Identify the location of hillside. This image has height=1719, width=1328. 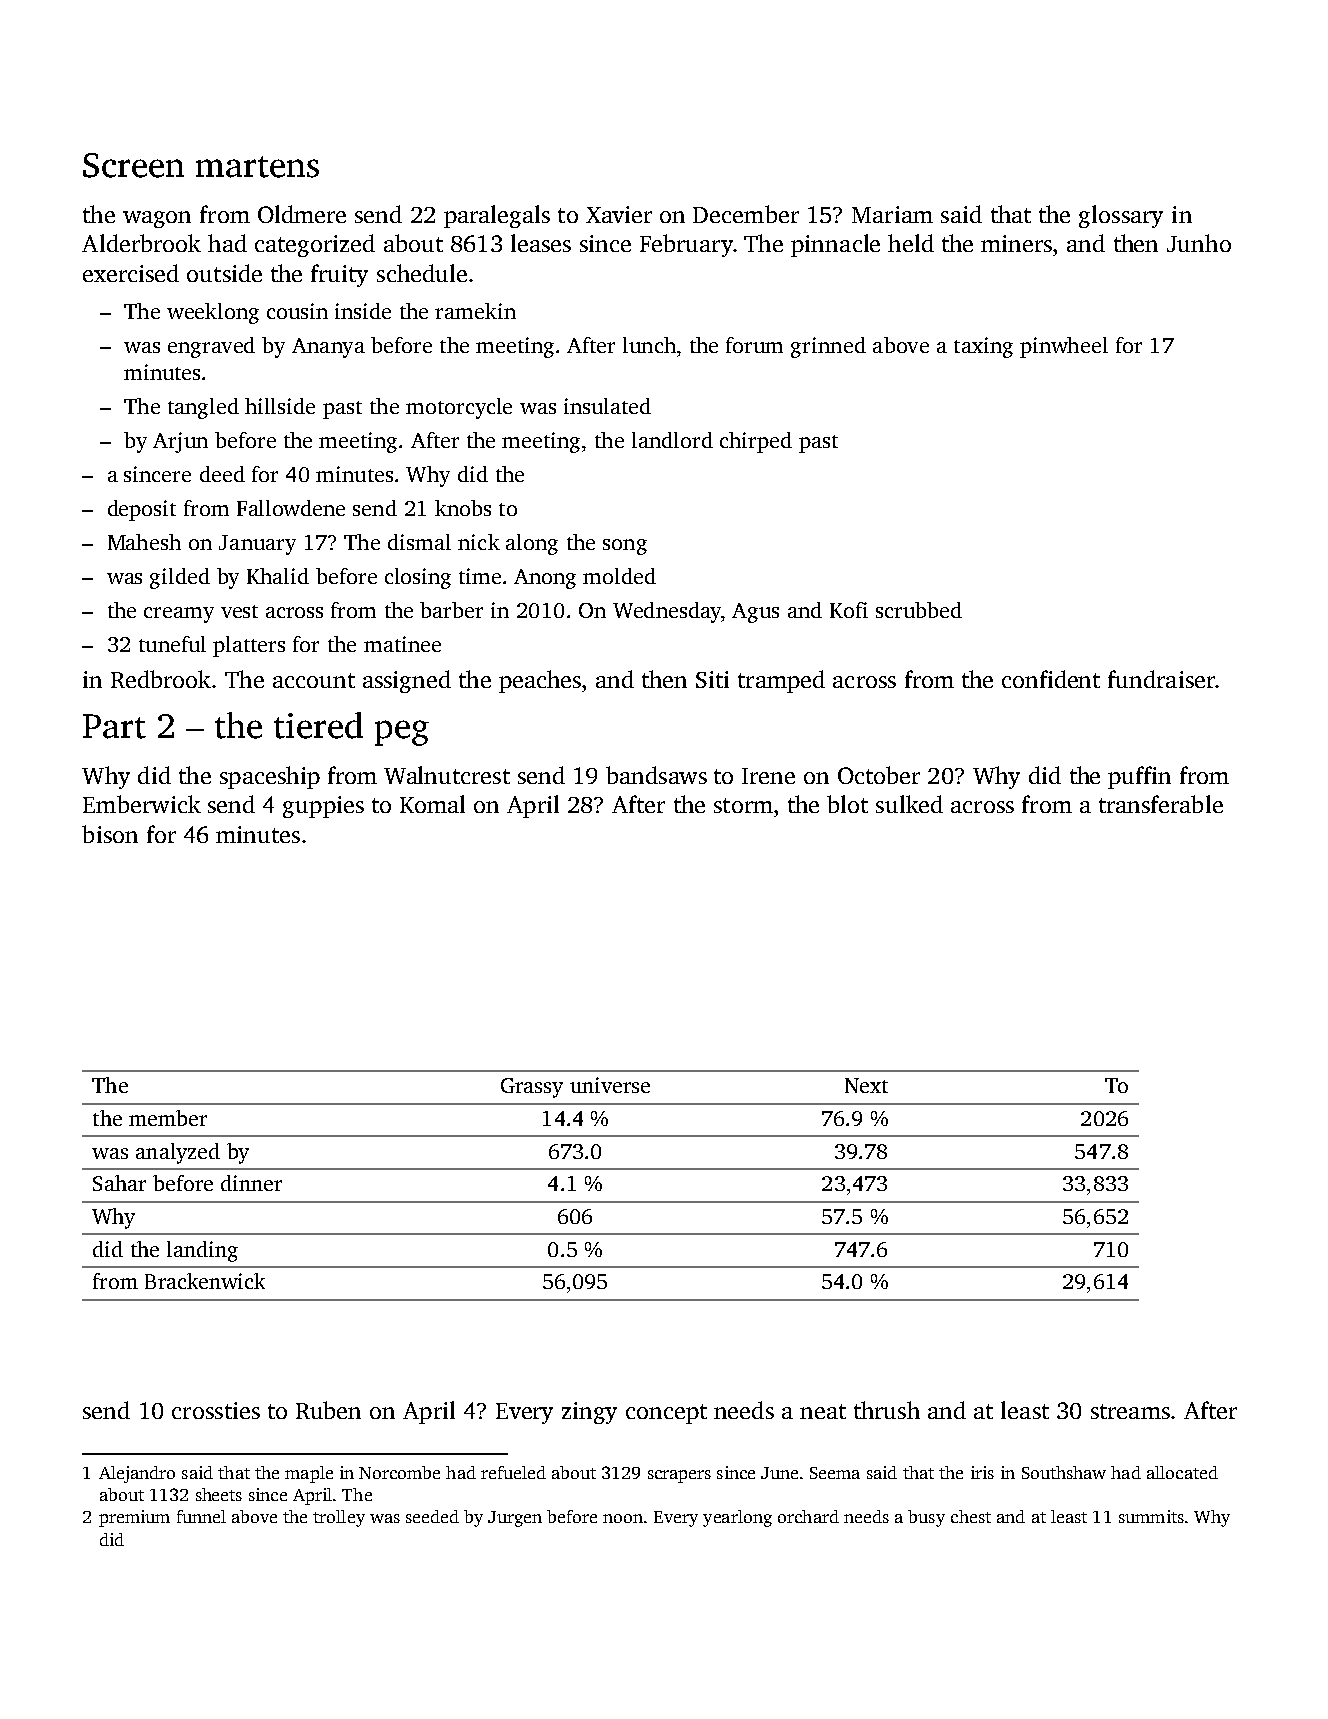
(280, 406).
